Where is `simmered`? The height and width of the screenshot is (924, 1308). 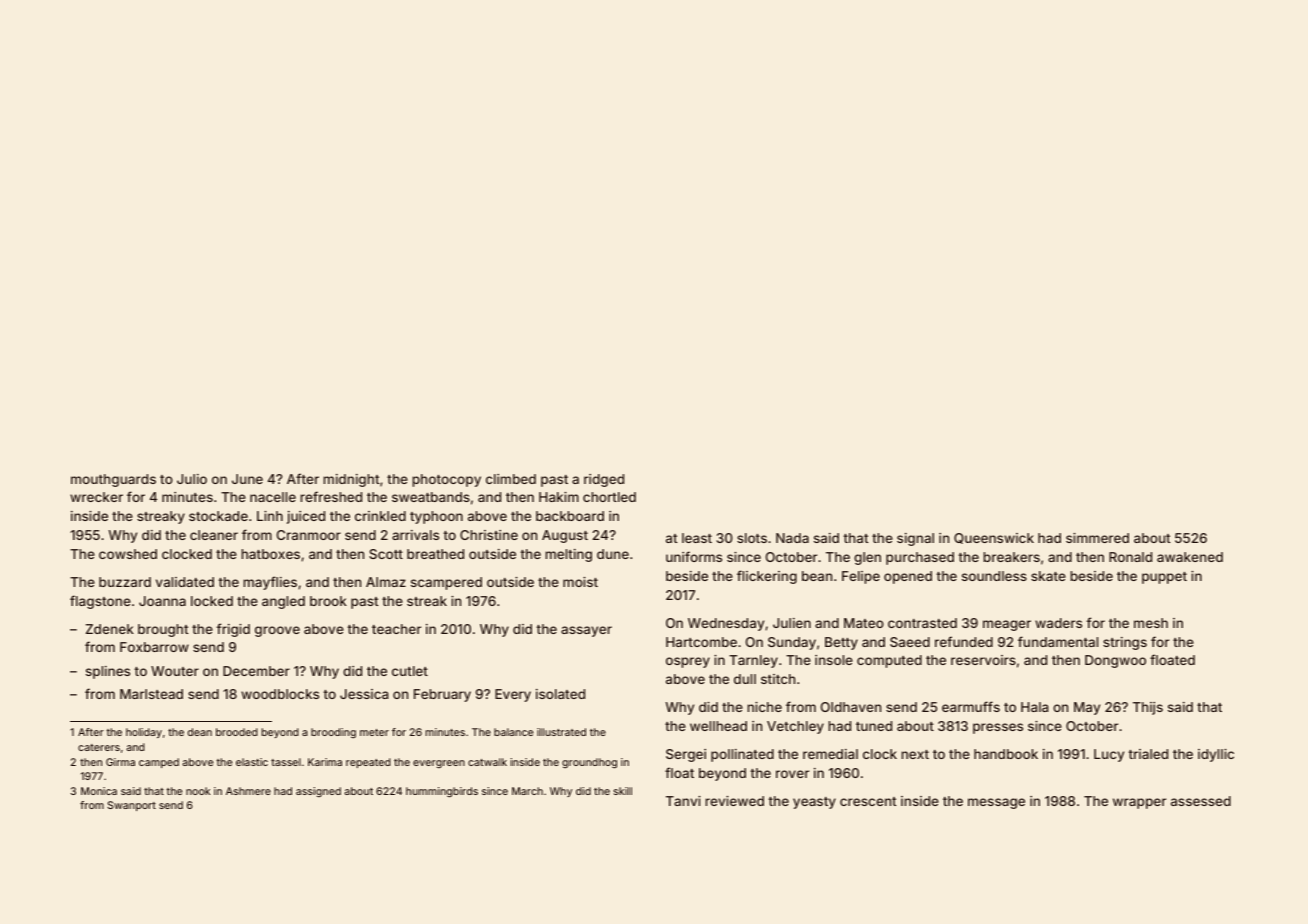
simmered is located at coordinates (1097, 538).
